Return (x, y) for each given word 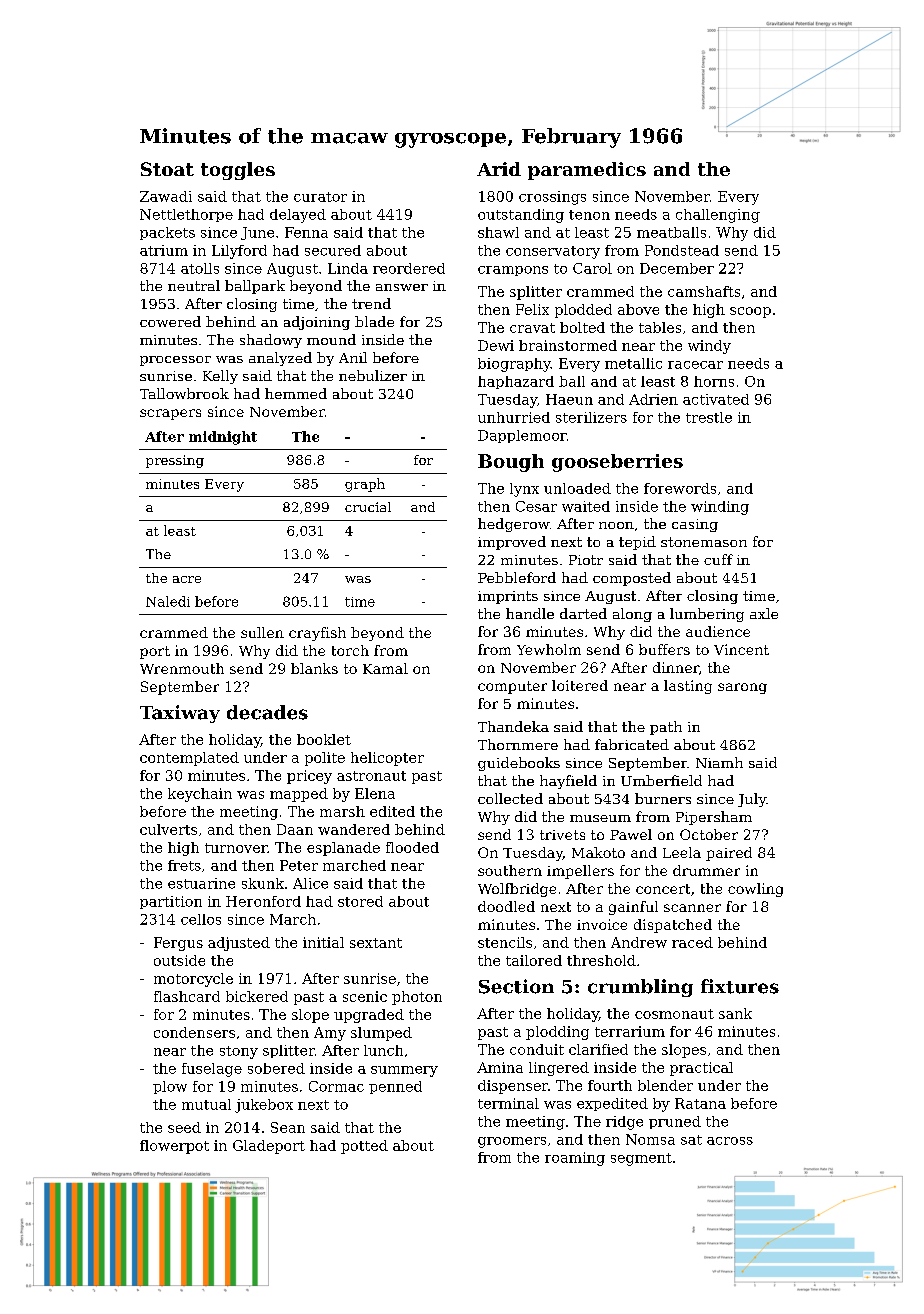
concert (663, 889)
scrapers (170, 414)
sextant (376, 943)
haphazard (516, 382)
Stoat (167, 169)
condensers (194, 1032)
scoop (750, 312)
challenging (718, 216)
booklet (324, 739)
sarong (742, 688)
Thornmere (518, 744)
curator (320, 197)
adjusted (239, 944)
